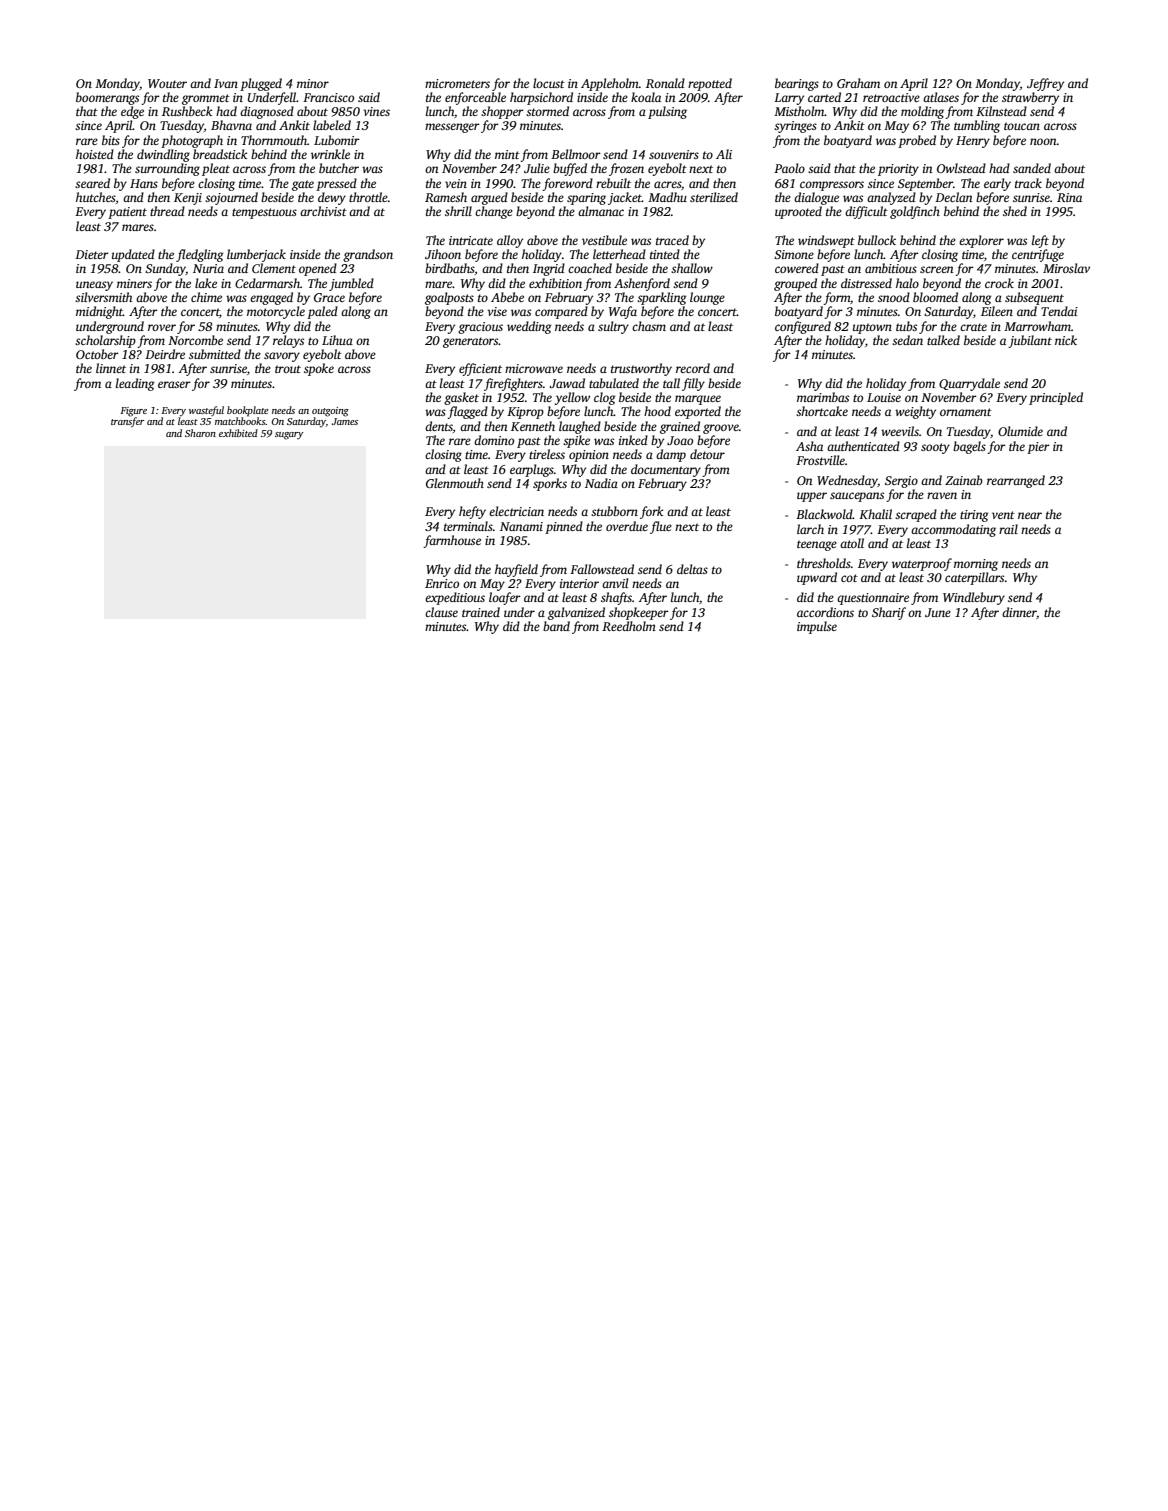 The image size is (1168, 1511). What do you see at coordinates (858, 83) in the page?
I see `Graham` at bounding box center [858, 83].
